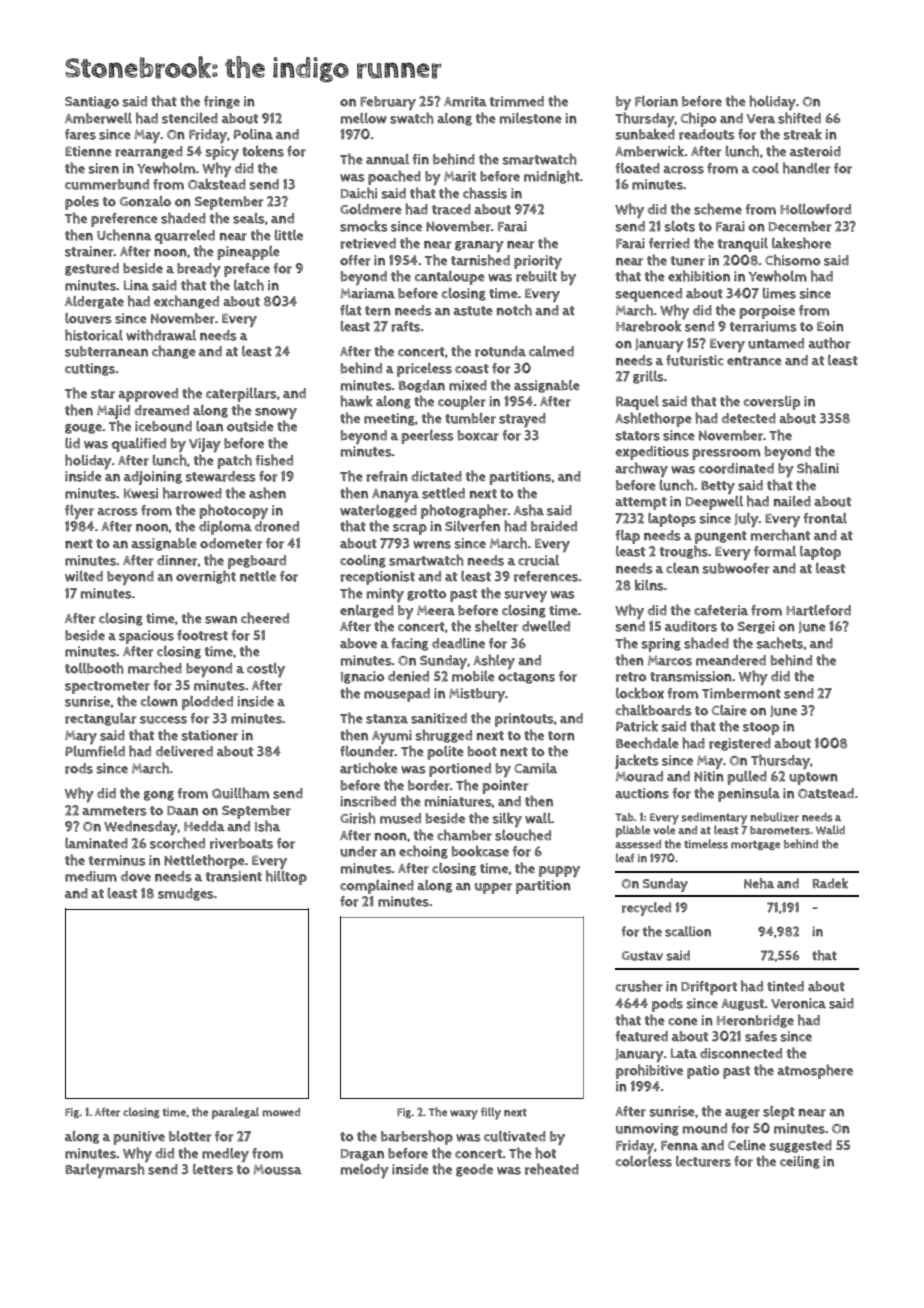  I want to click on fringe, so click(222, 102).
